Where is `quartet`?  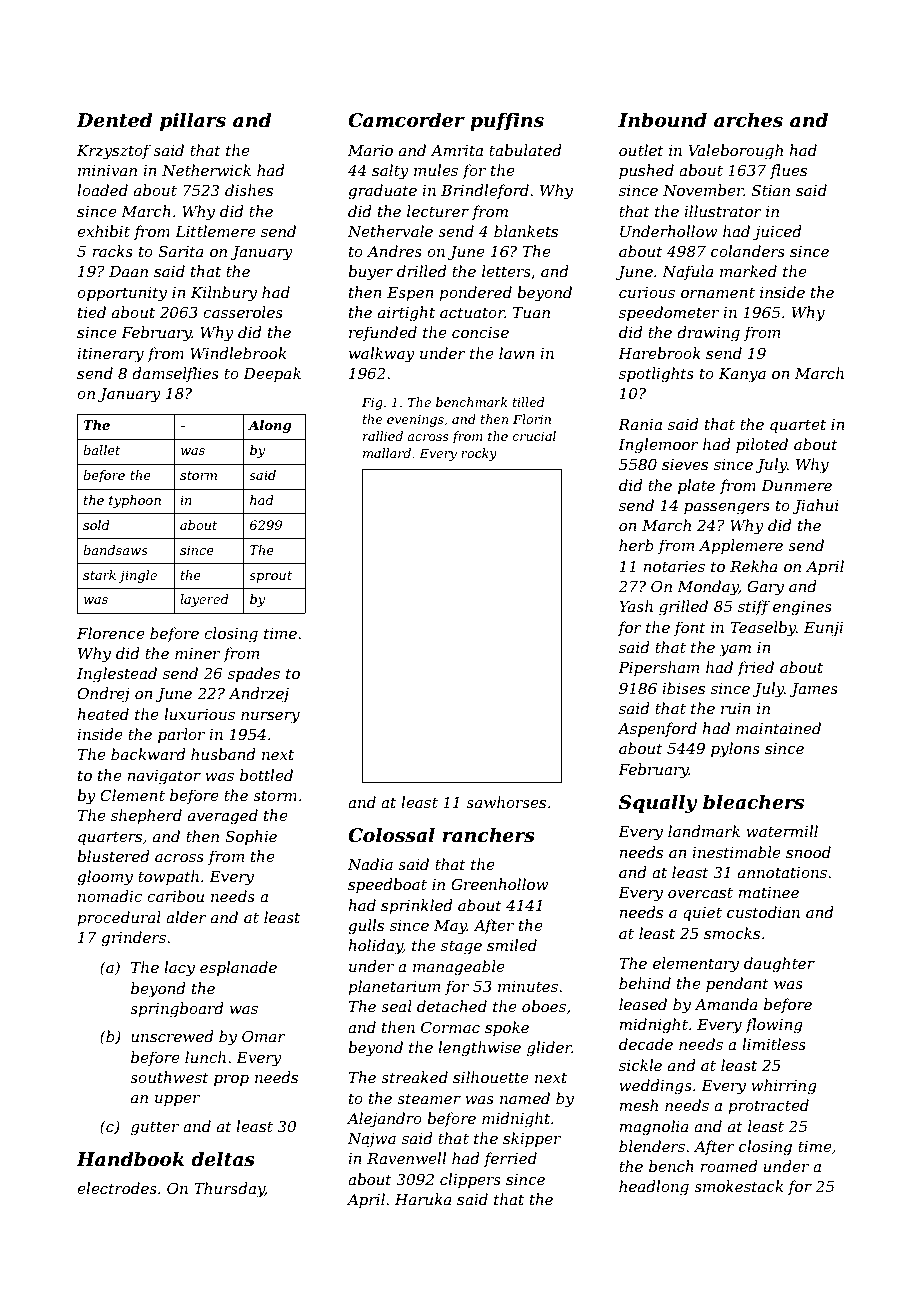
quartet is located at coordinates (798, 426).
